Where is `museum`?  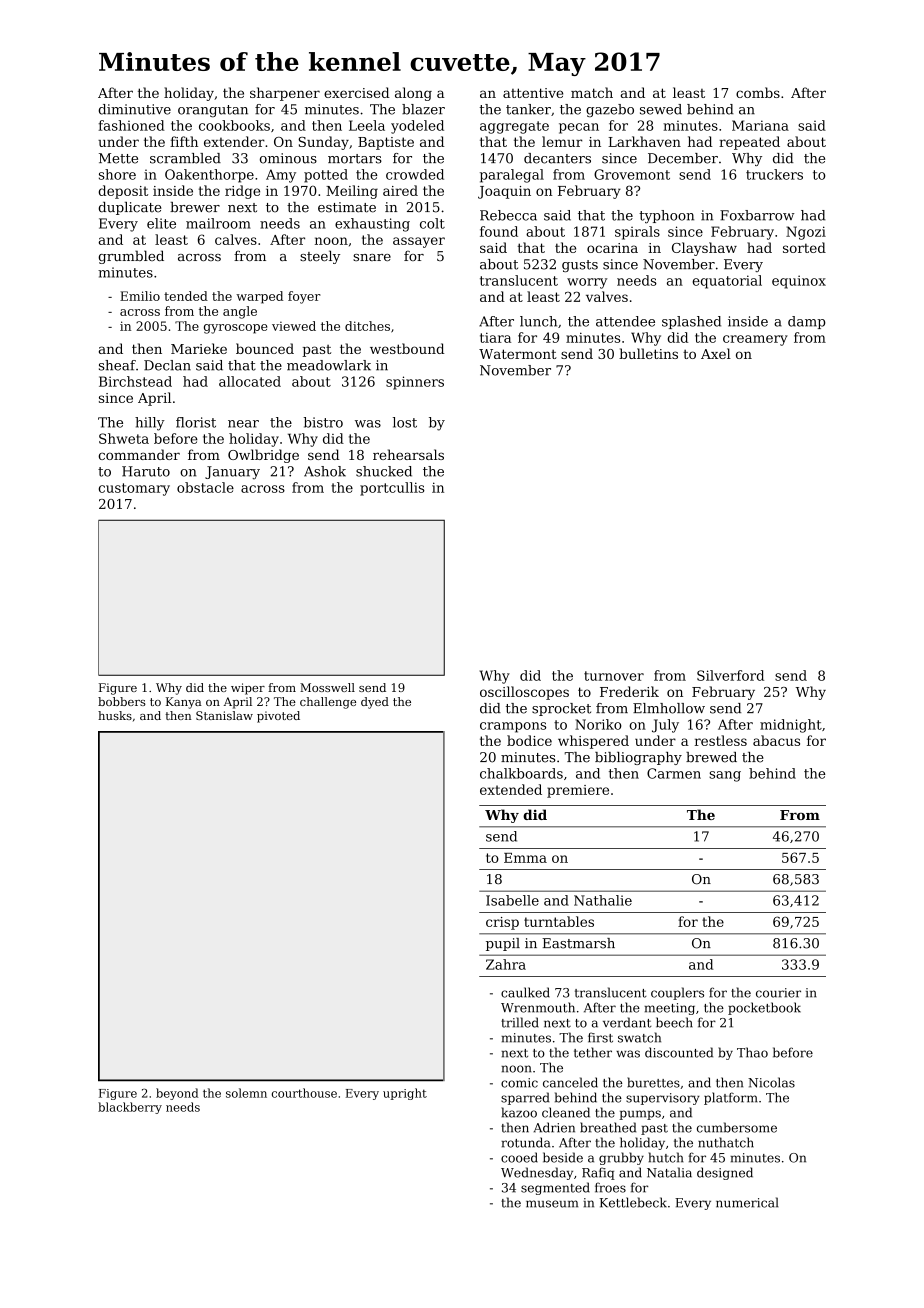
museum is located at coordinates (552, 1204).
